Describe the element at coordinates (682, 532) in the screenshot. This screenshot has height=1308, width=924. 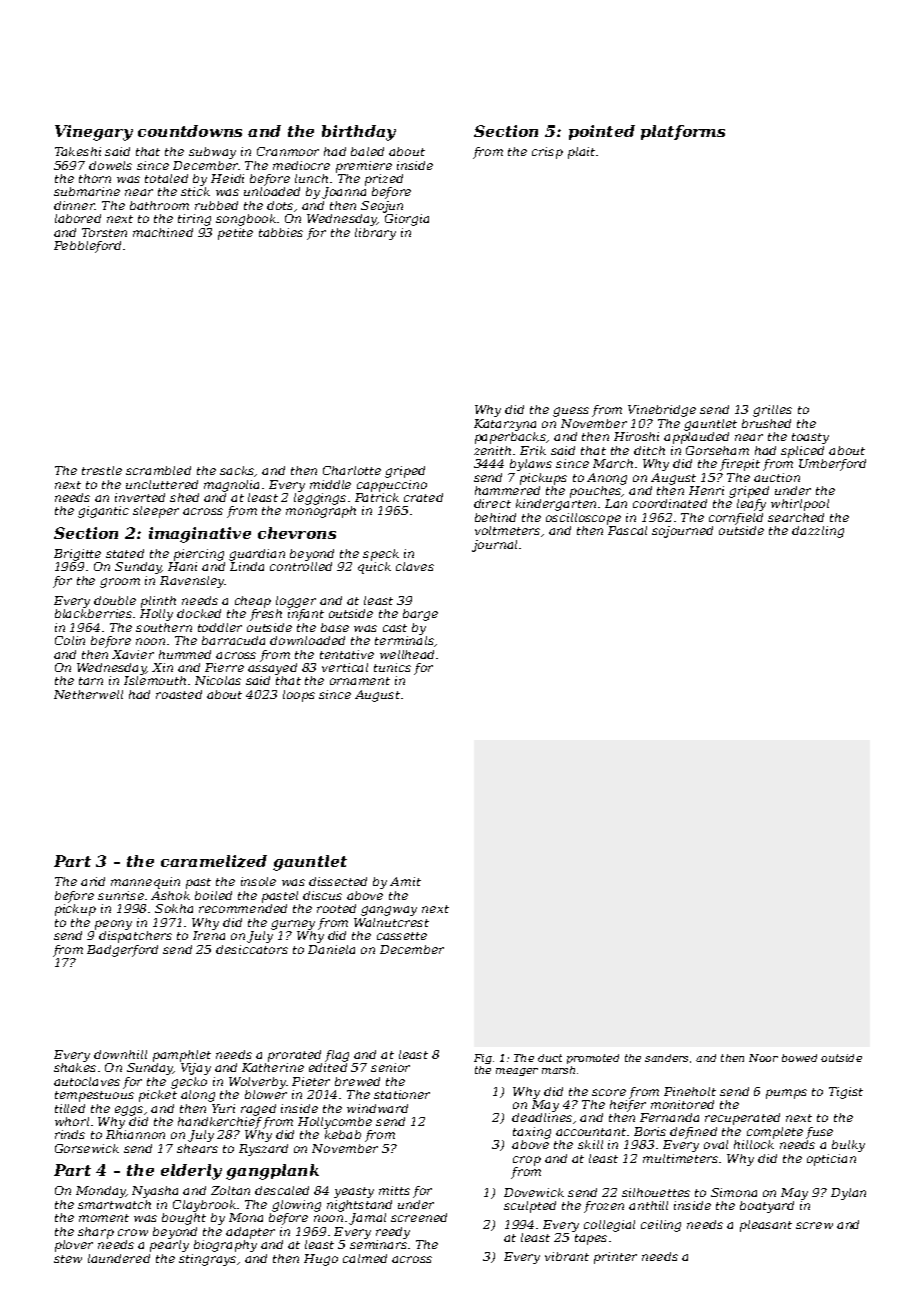
I see `sojourned` at that location.
